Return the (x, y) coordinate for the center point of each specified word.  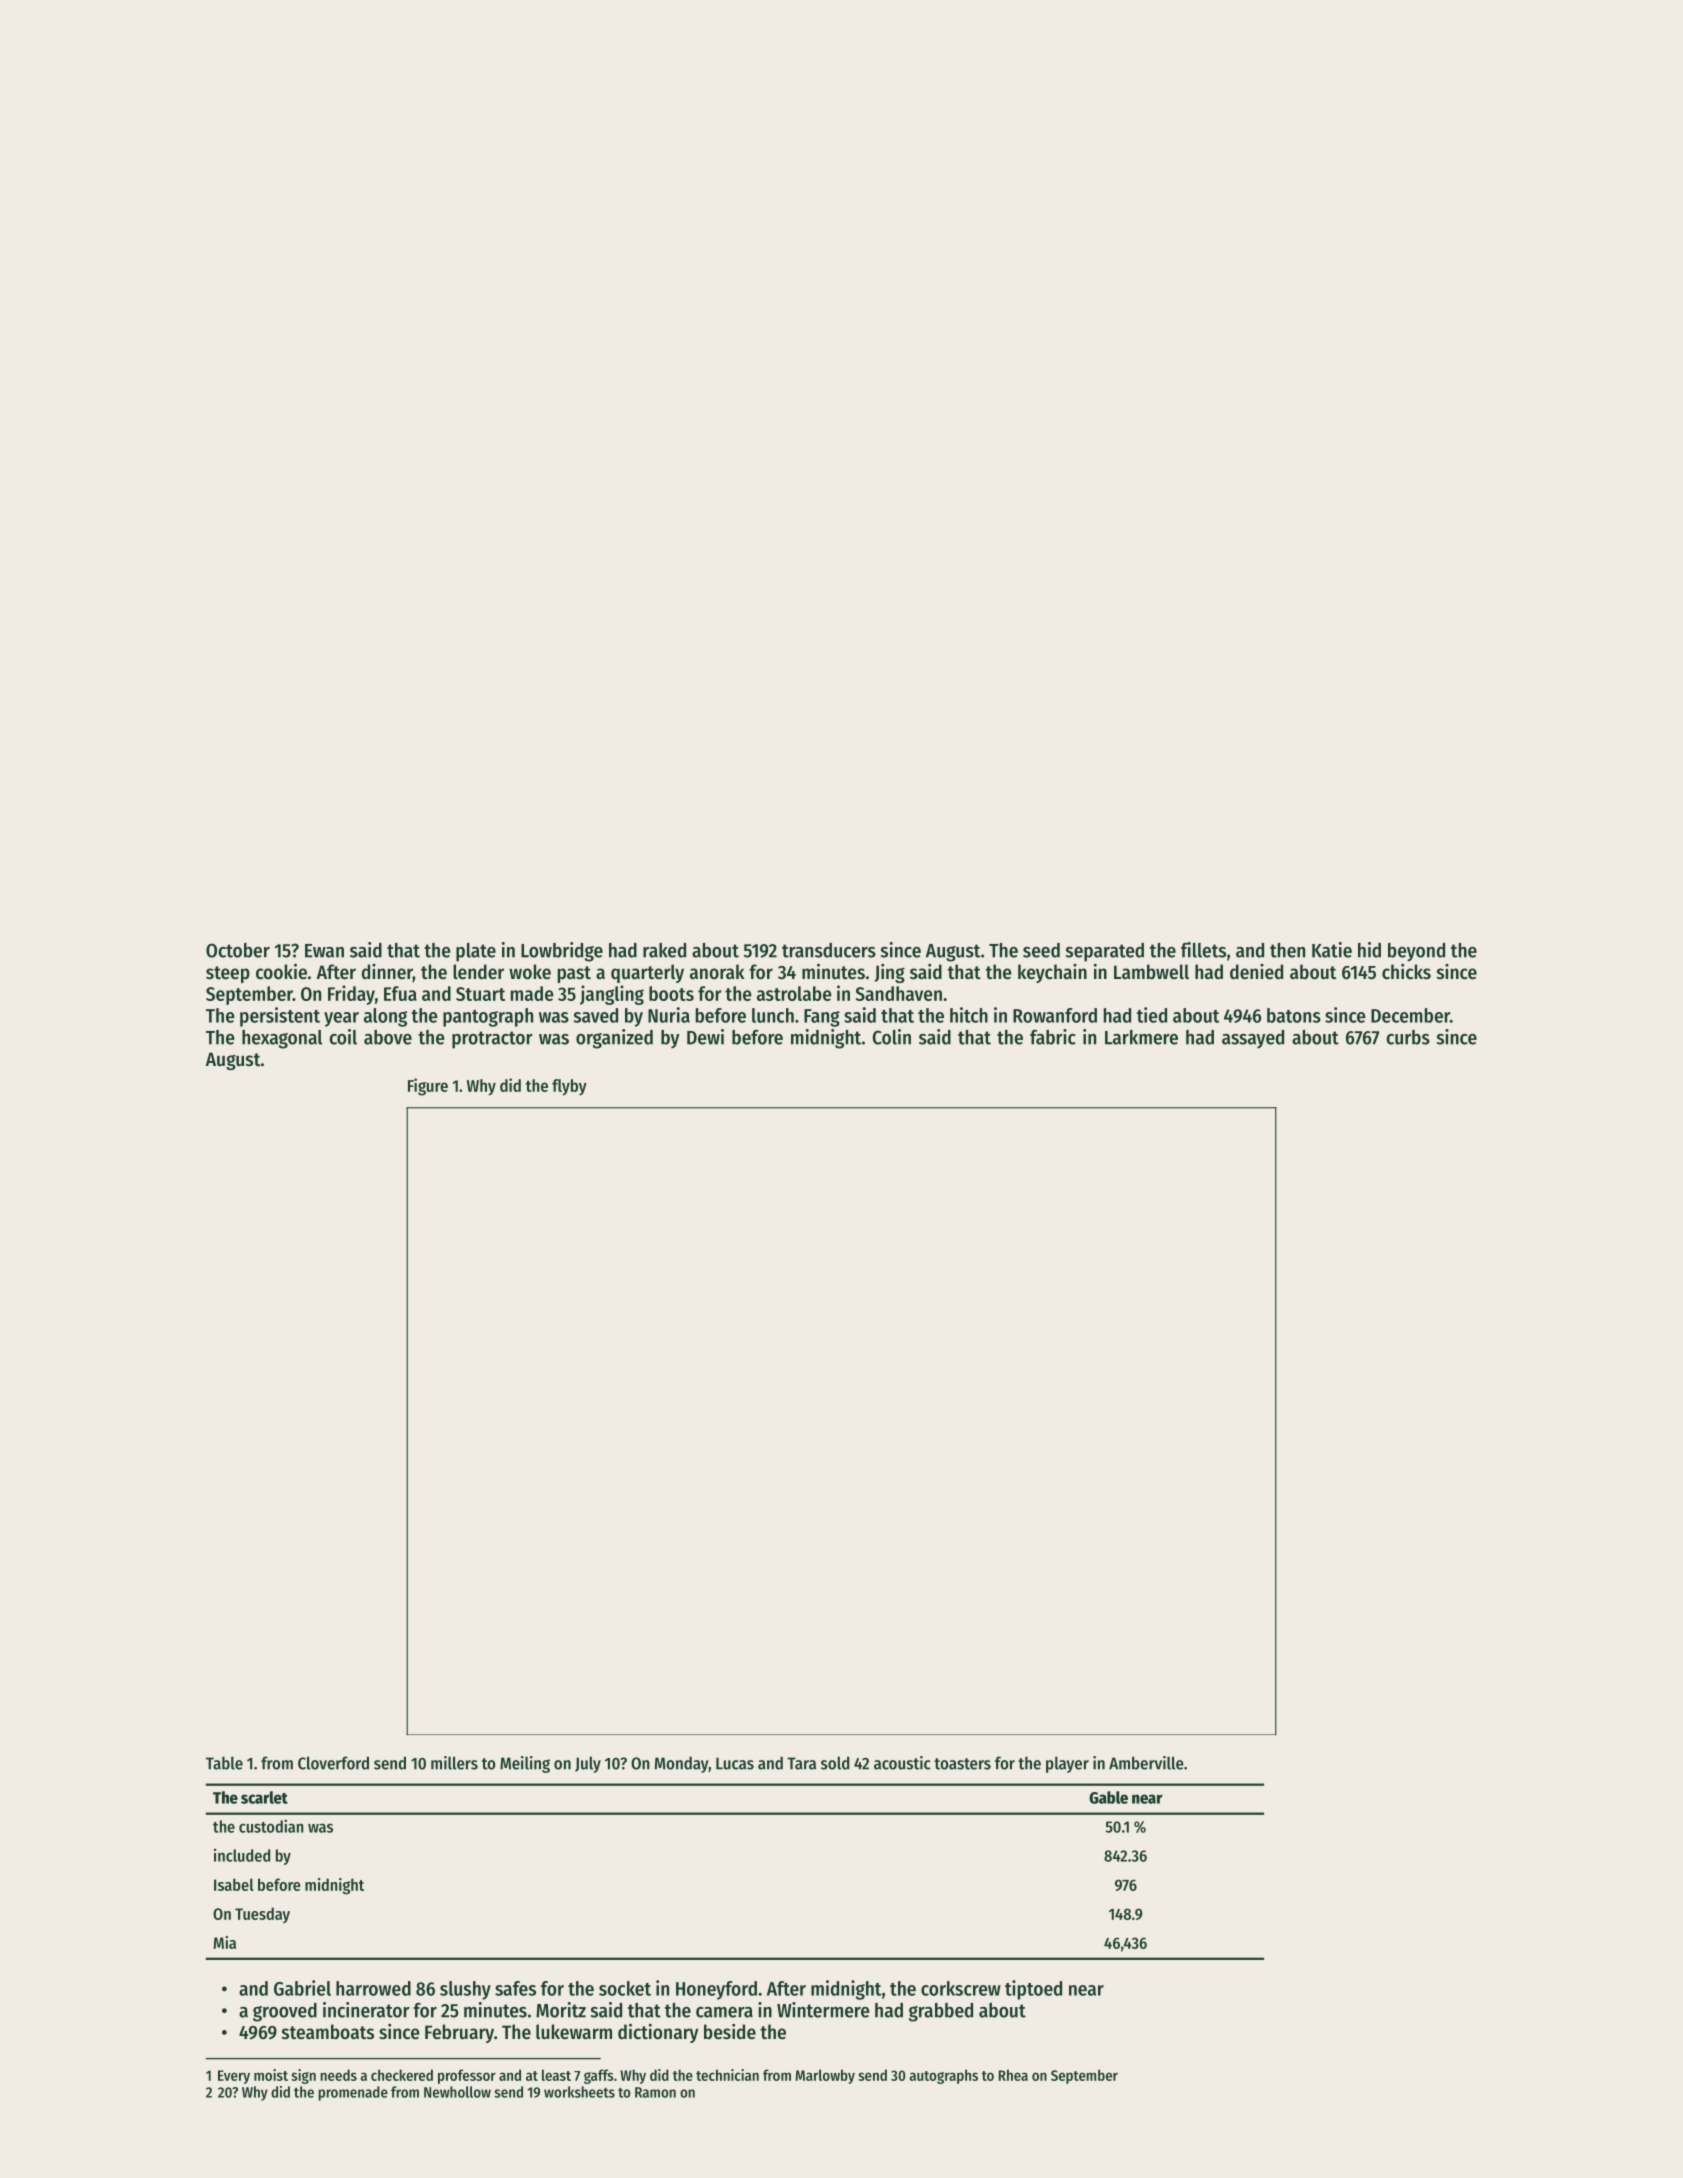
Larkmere (1141, 1037)
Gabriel (302, 1988)
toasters (962, 1764)
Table (224, 1763)
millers (454, 1763)
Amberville (1146, 1763)
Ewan (324, 951)
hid (1369, 950)
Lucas (735, 1763)
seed (1041, 950)
